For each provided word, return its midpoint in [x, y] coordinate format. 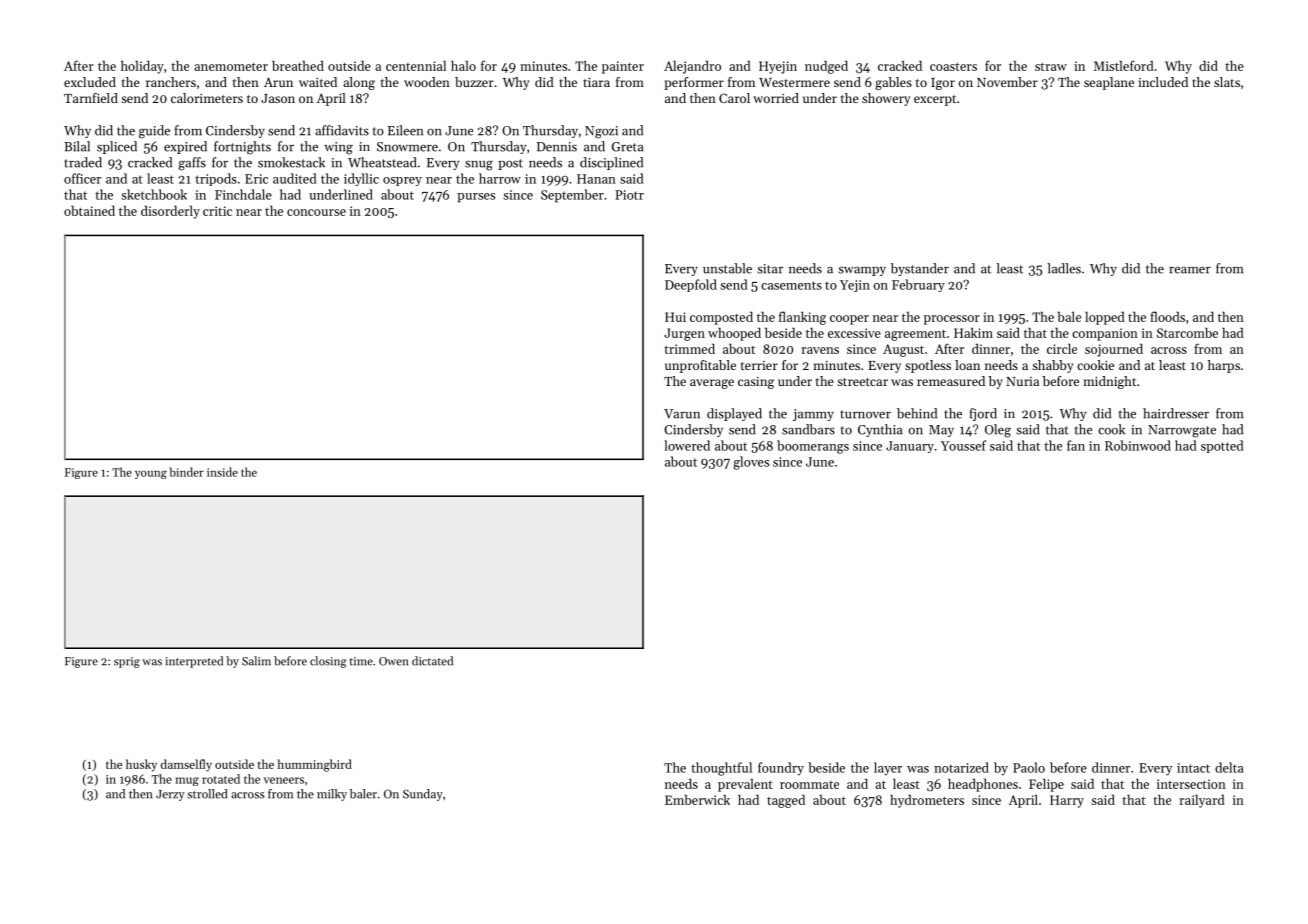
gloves [751, 463]
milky [332, 795]
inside [222, 472]
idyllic [361, 179]
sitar [770, 269]
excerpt [935, 100]
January [910, 447]
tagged [786, 801]
